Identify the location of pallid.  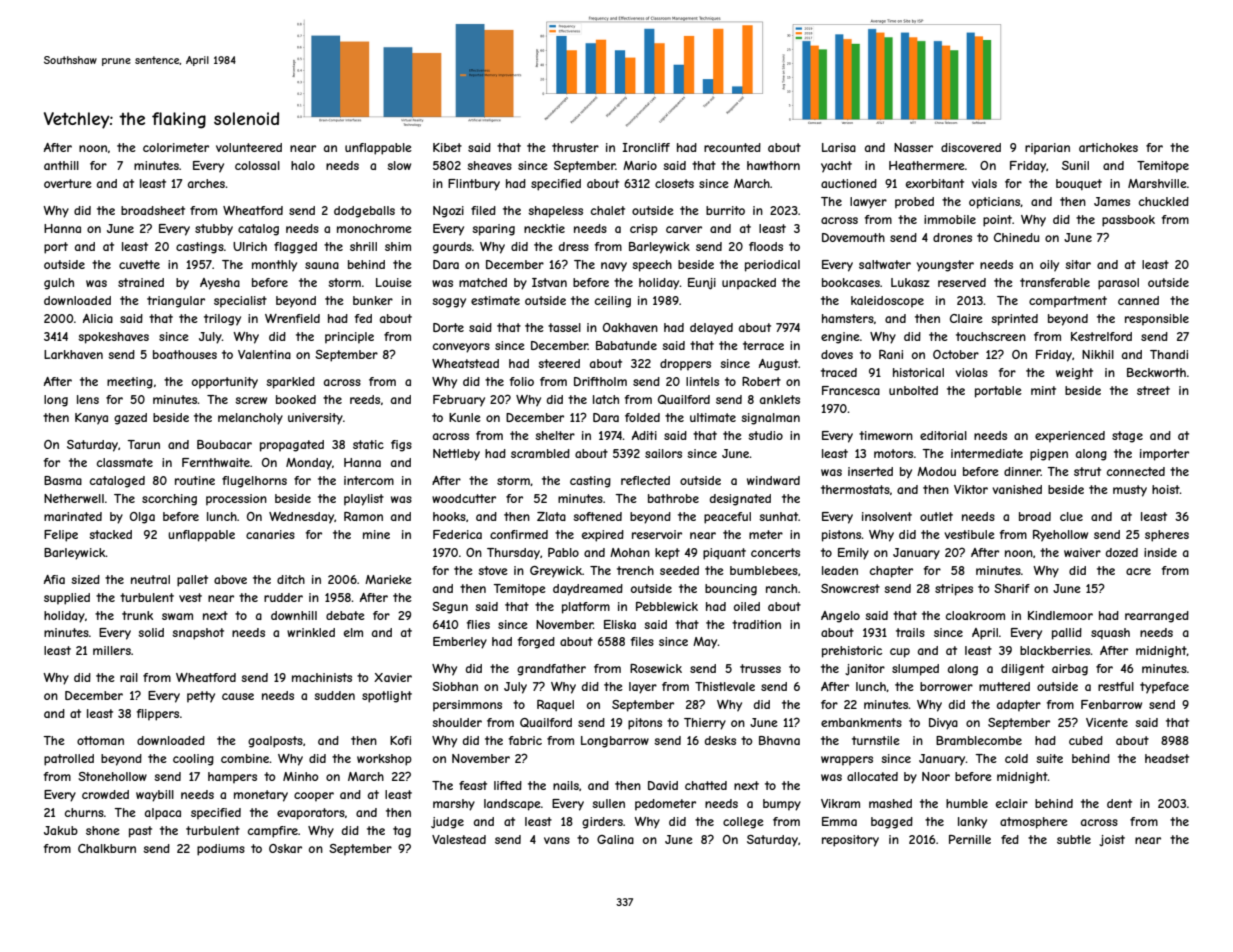
(1067, 634).
